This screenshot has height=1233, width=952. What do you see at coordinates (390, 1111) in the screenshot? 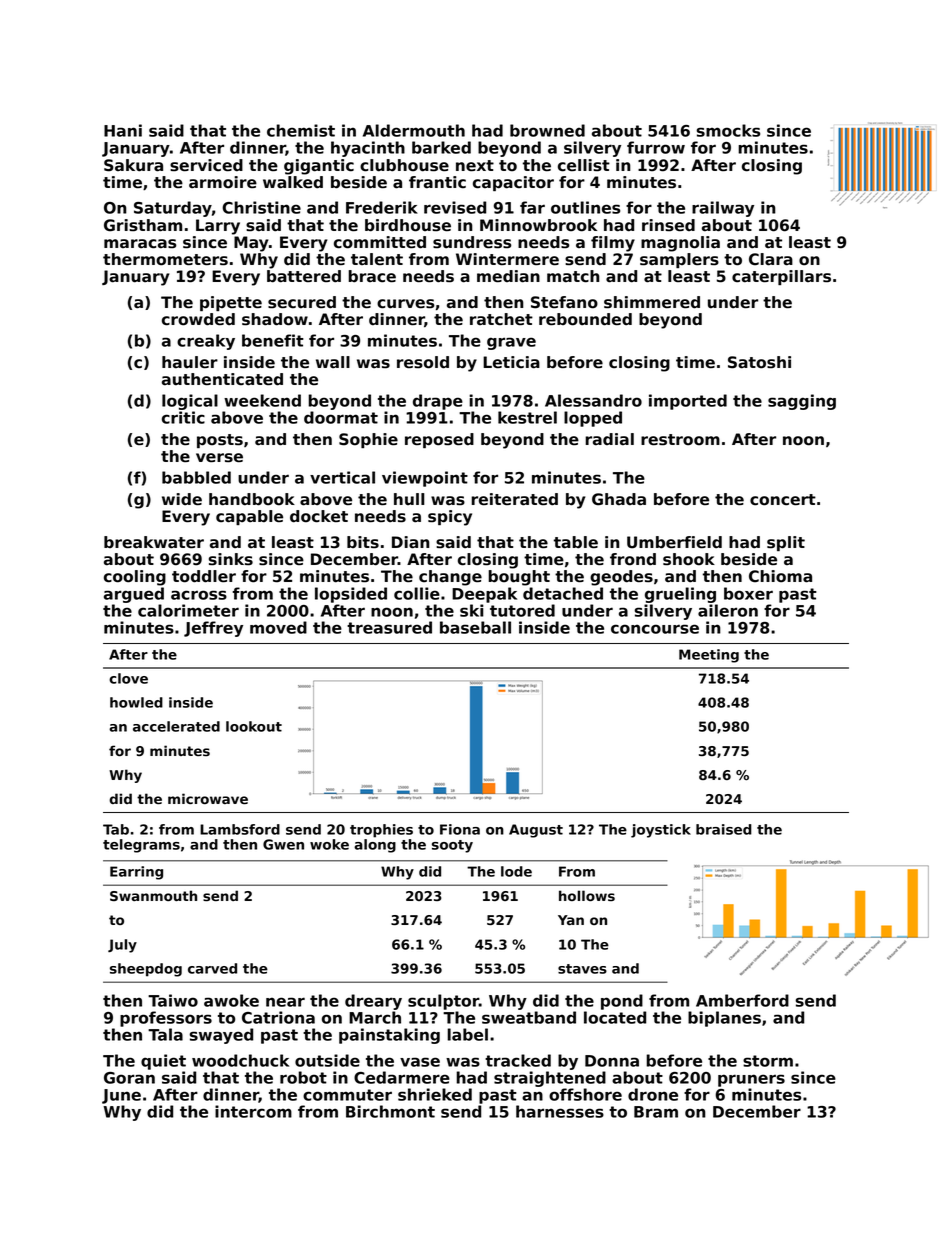
I see `Birchmont` at bounding box center [390, 1111].
